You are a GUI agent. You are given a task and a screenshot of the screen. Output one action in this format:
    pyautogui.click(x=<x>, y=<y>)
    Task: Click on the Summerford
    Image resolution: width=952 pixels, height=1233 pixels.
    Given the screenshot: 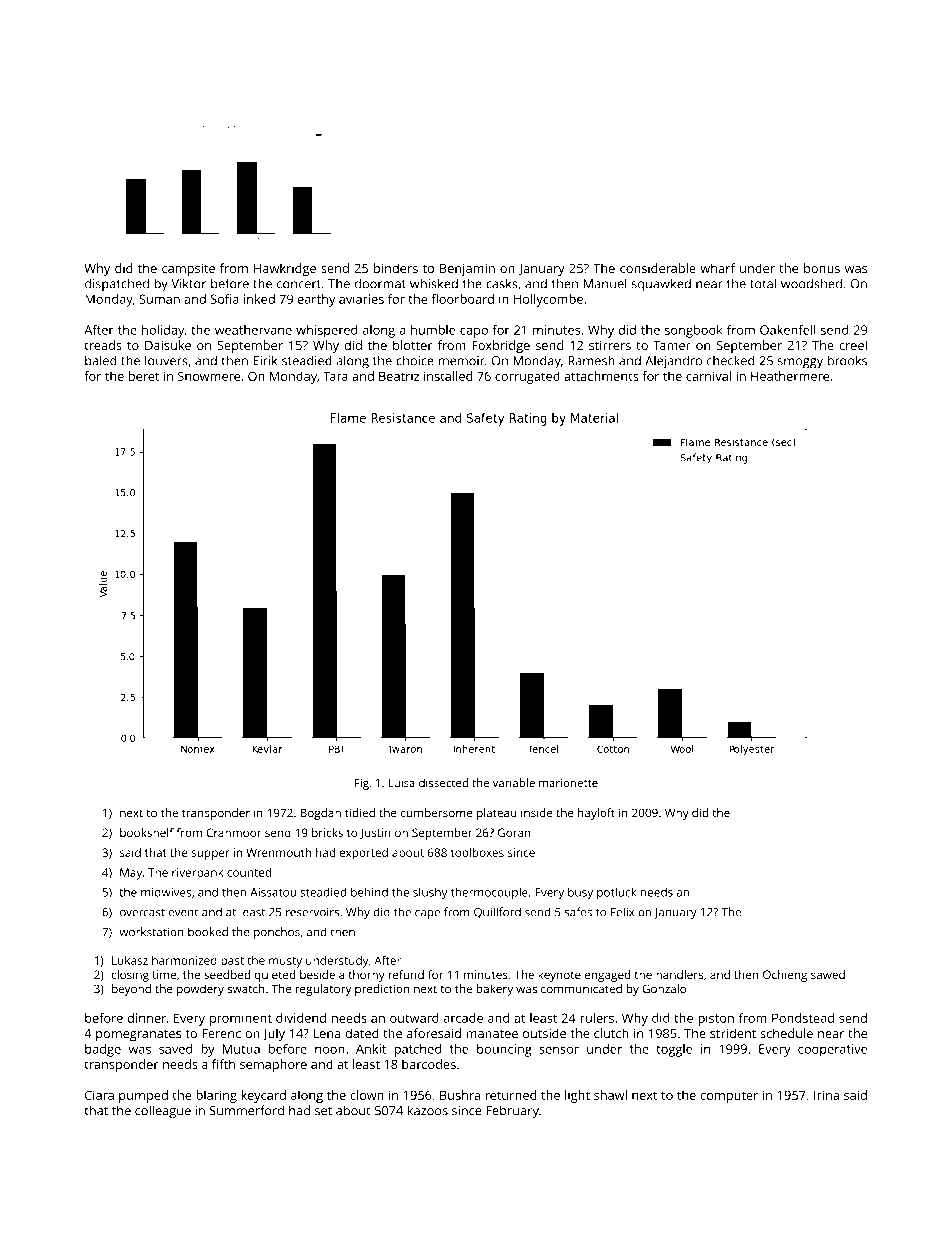 What is the action you would take?
    pyautogui.click(x=246, y=1110)
